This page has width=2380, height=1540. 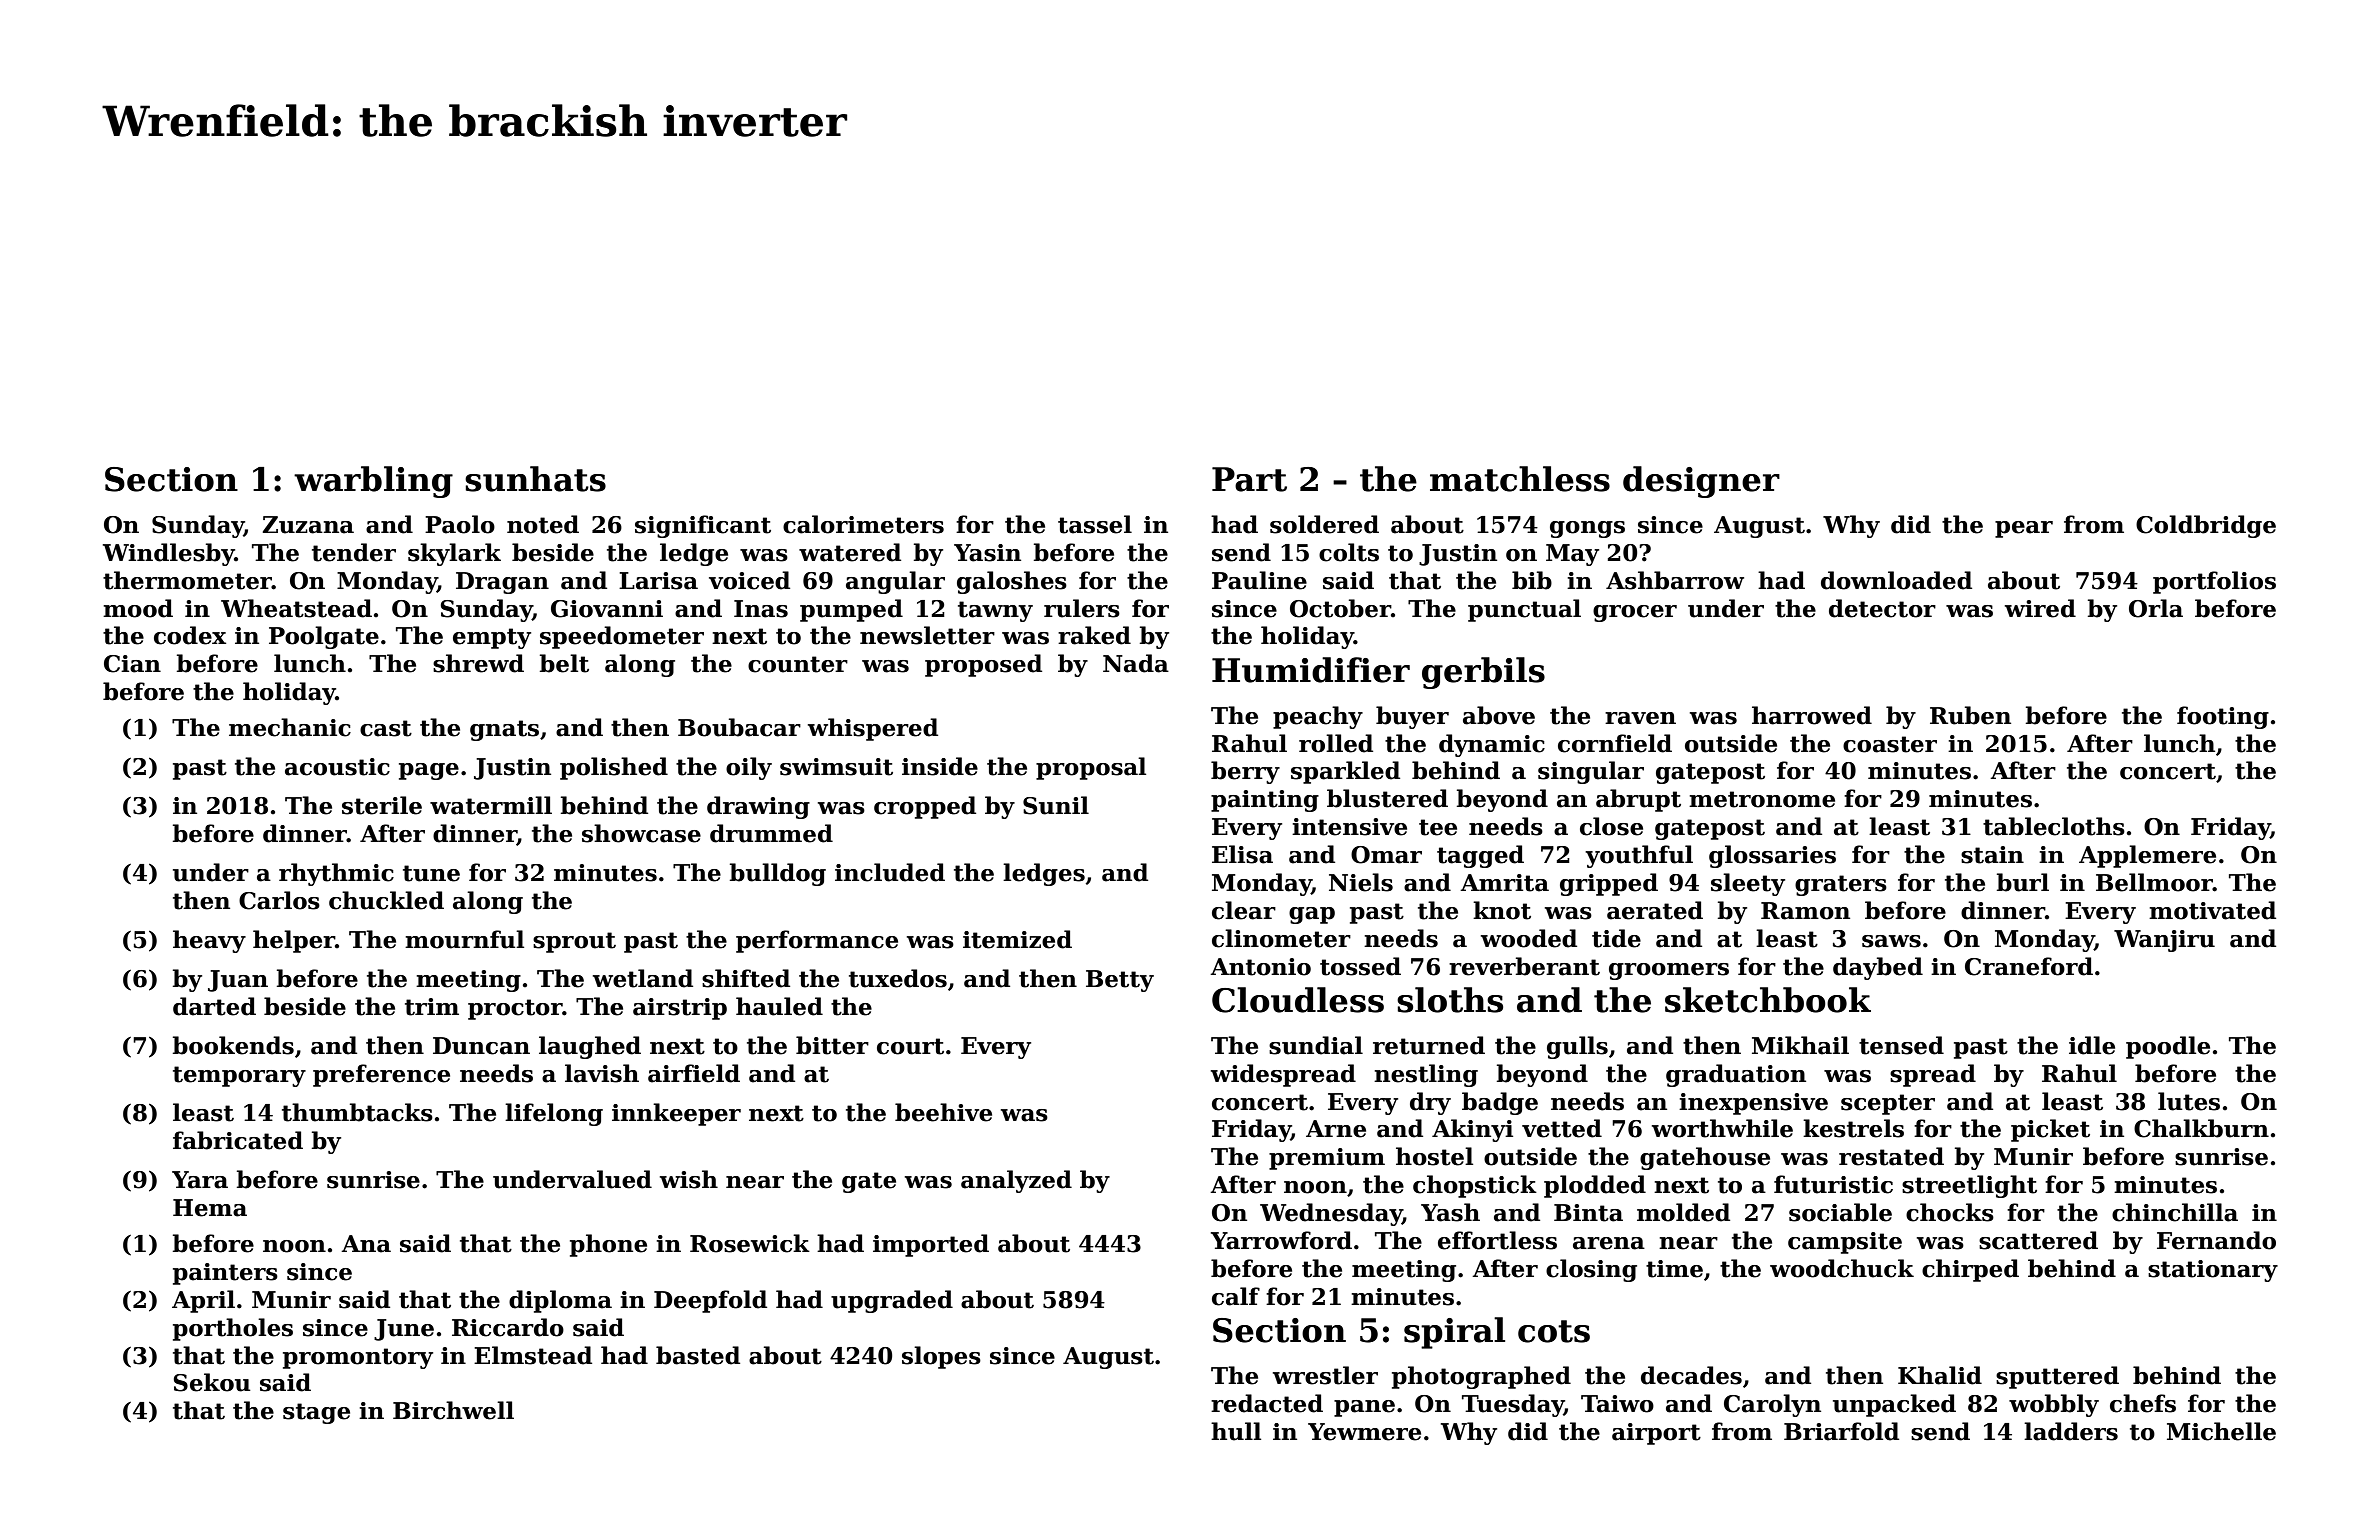 What do you see at coordinates (1762, 799) in the page?
I see `metronome` at bounding box center [1762, 799].
